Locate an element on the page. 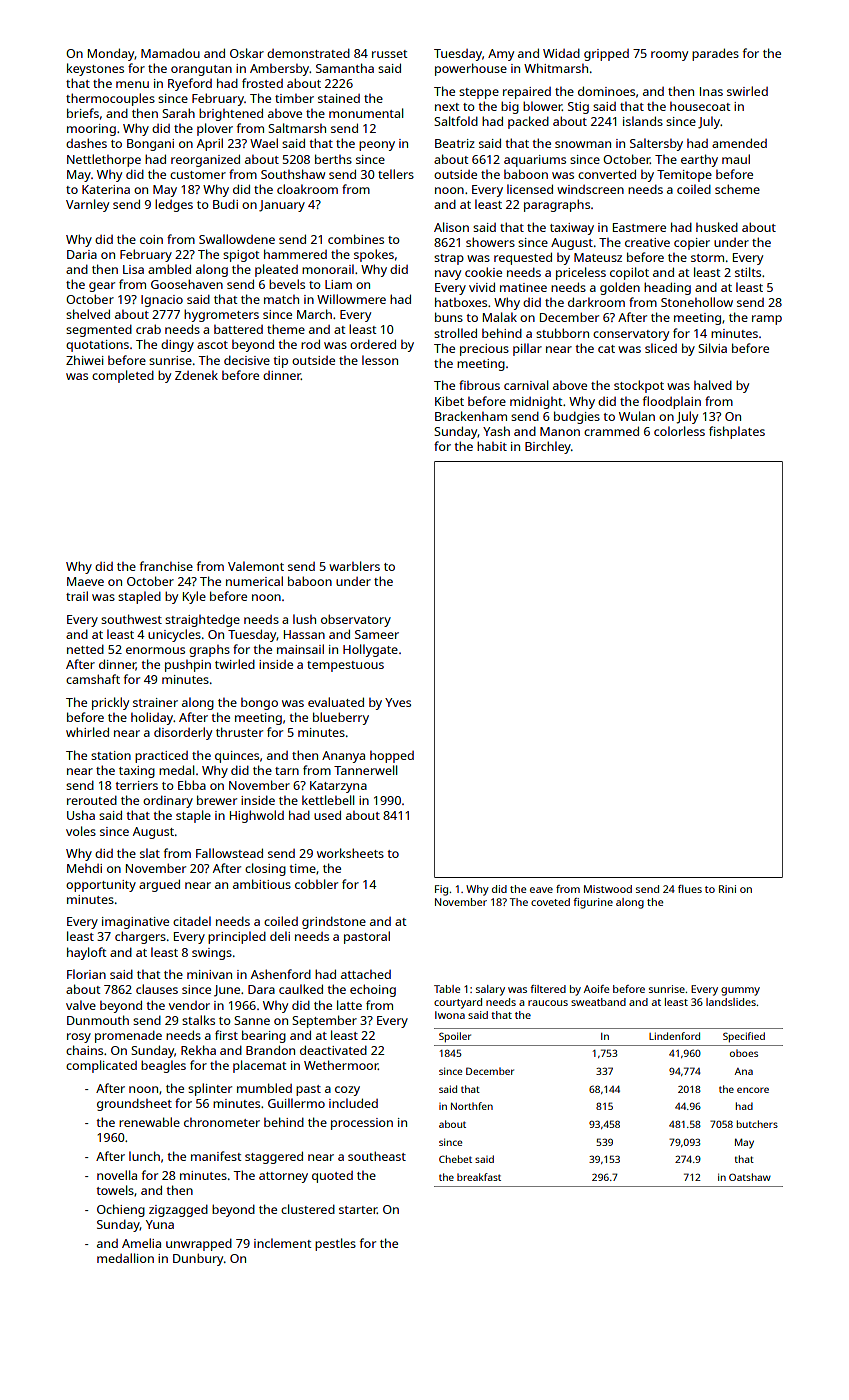 The height and width of the page is (1400, 849). Dunbury is located at coordinates (198, 1259).
